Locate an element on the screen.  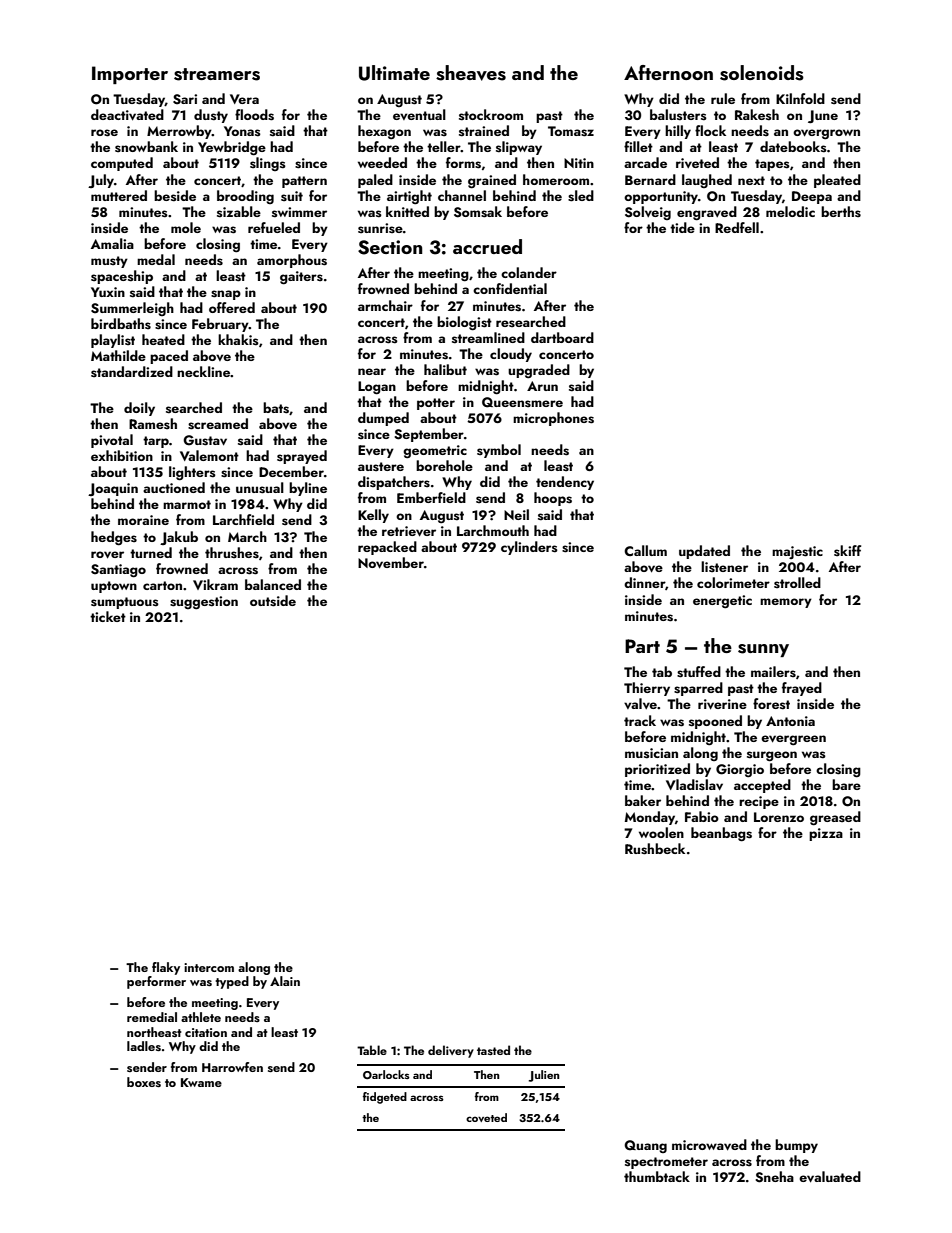
track is located at coordinates (640, 720).
